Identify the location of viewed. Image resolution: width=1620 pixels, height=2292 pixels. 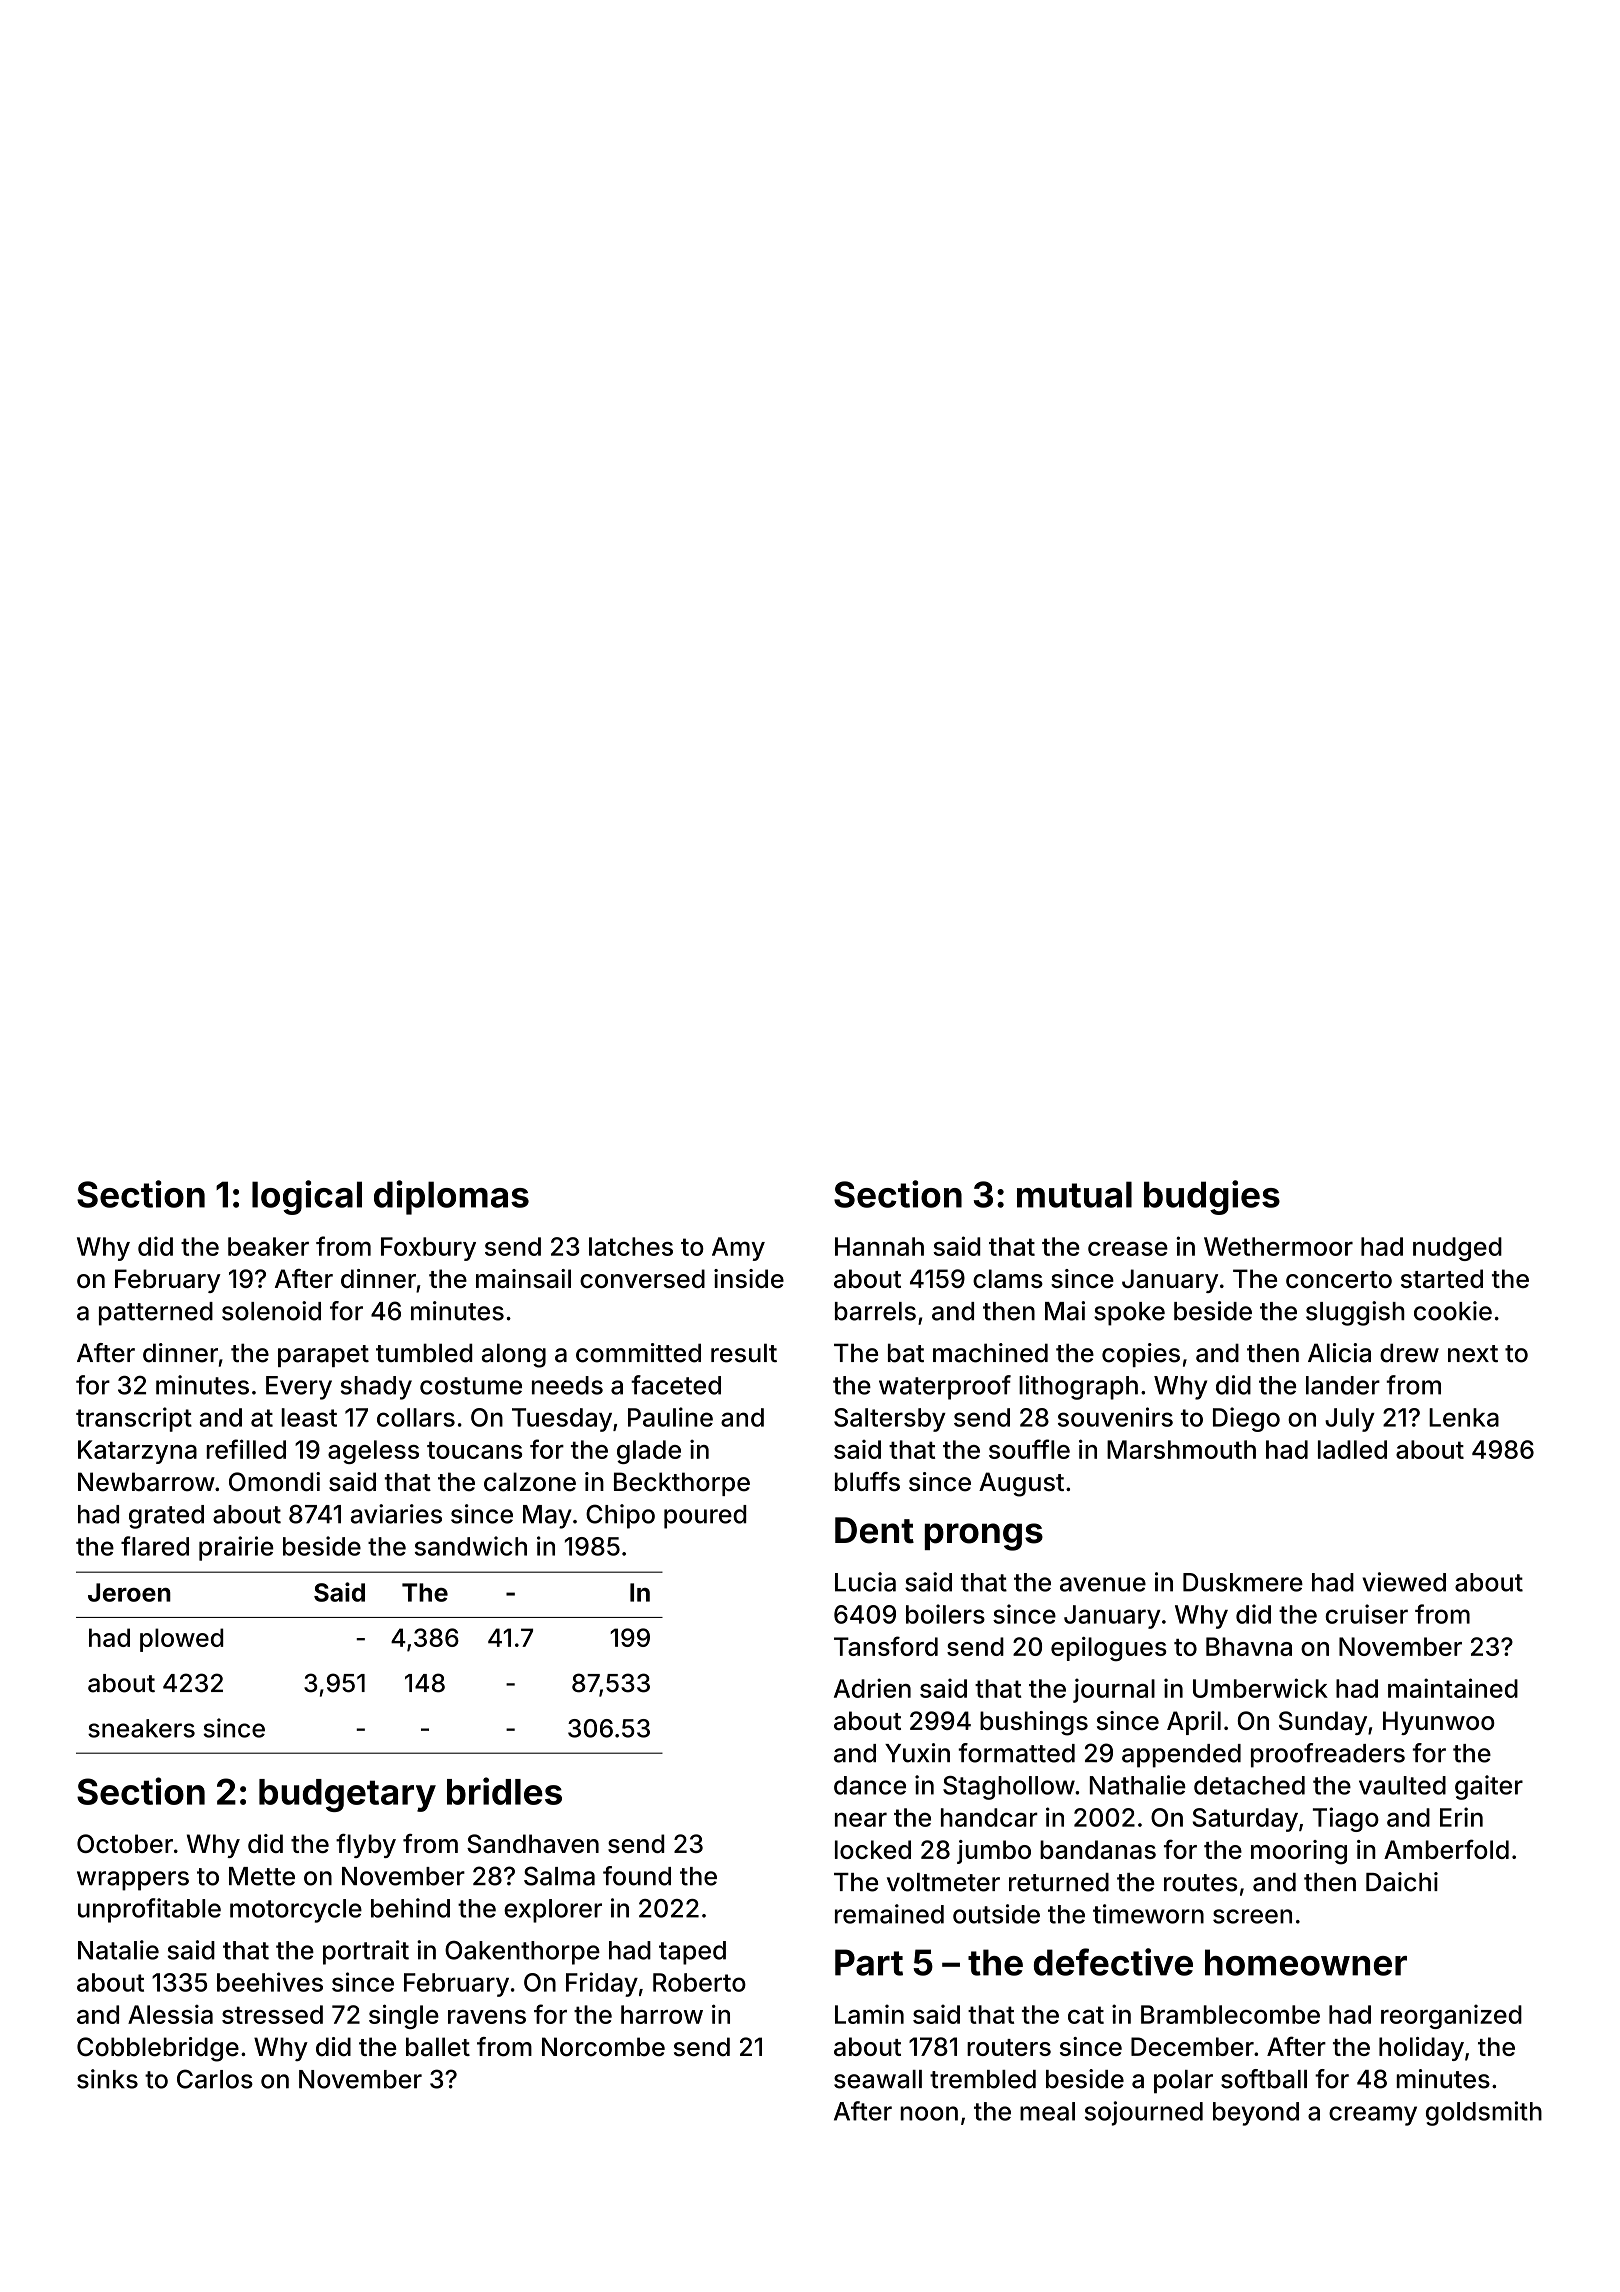
(1404, 1582).
